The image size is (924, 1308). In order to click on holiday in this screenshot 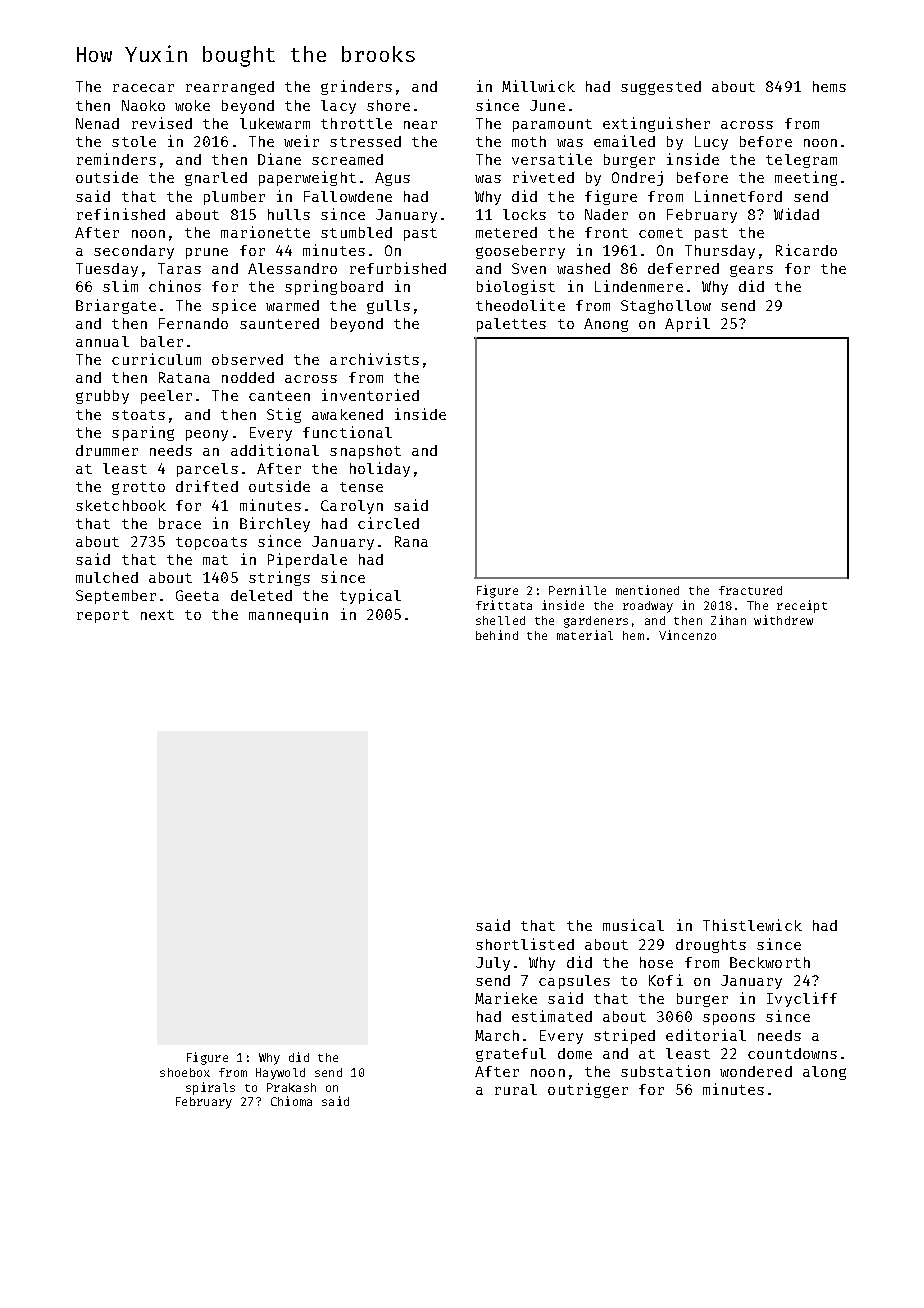, I will do `click(380, 469)`.
